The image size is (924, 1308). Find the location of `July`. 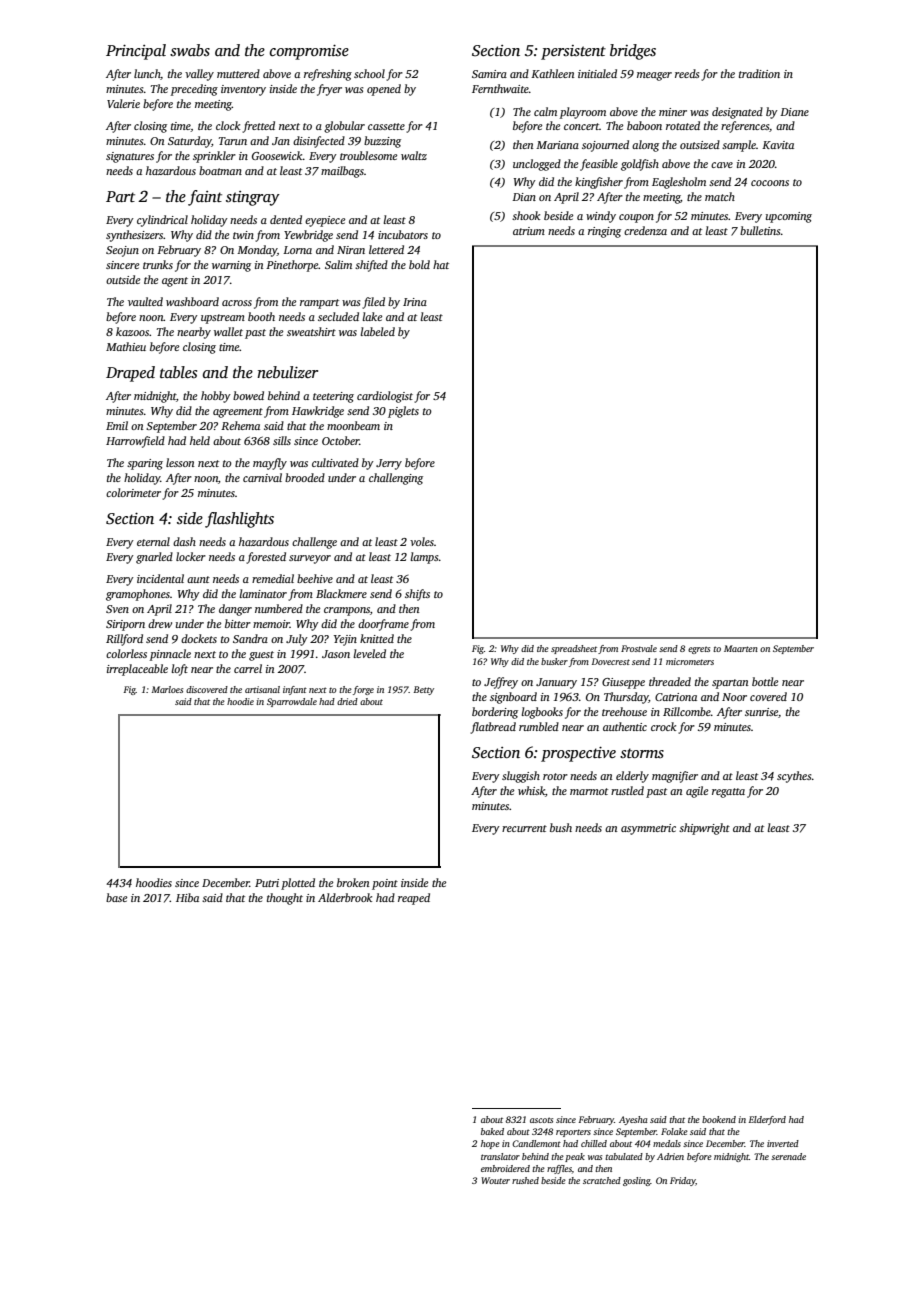

July is located at coordinates (297, 640).
